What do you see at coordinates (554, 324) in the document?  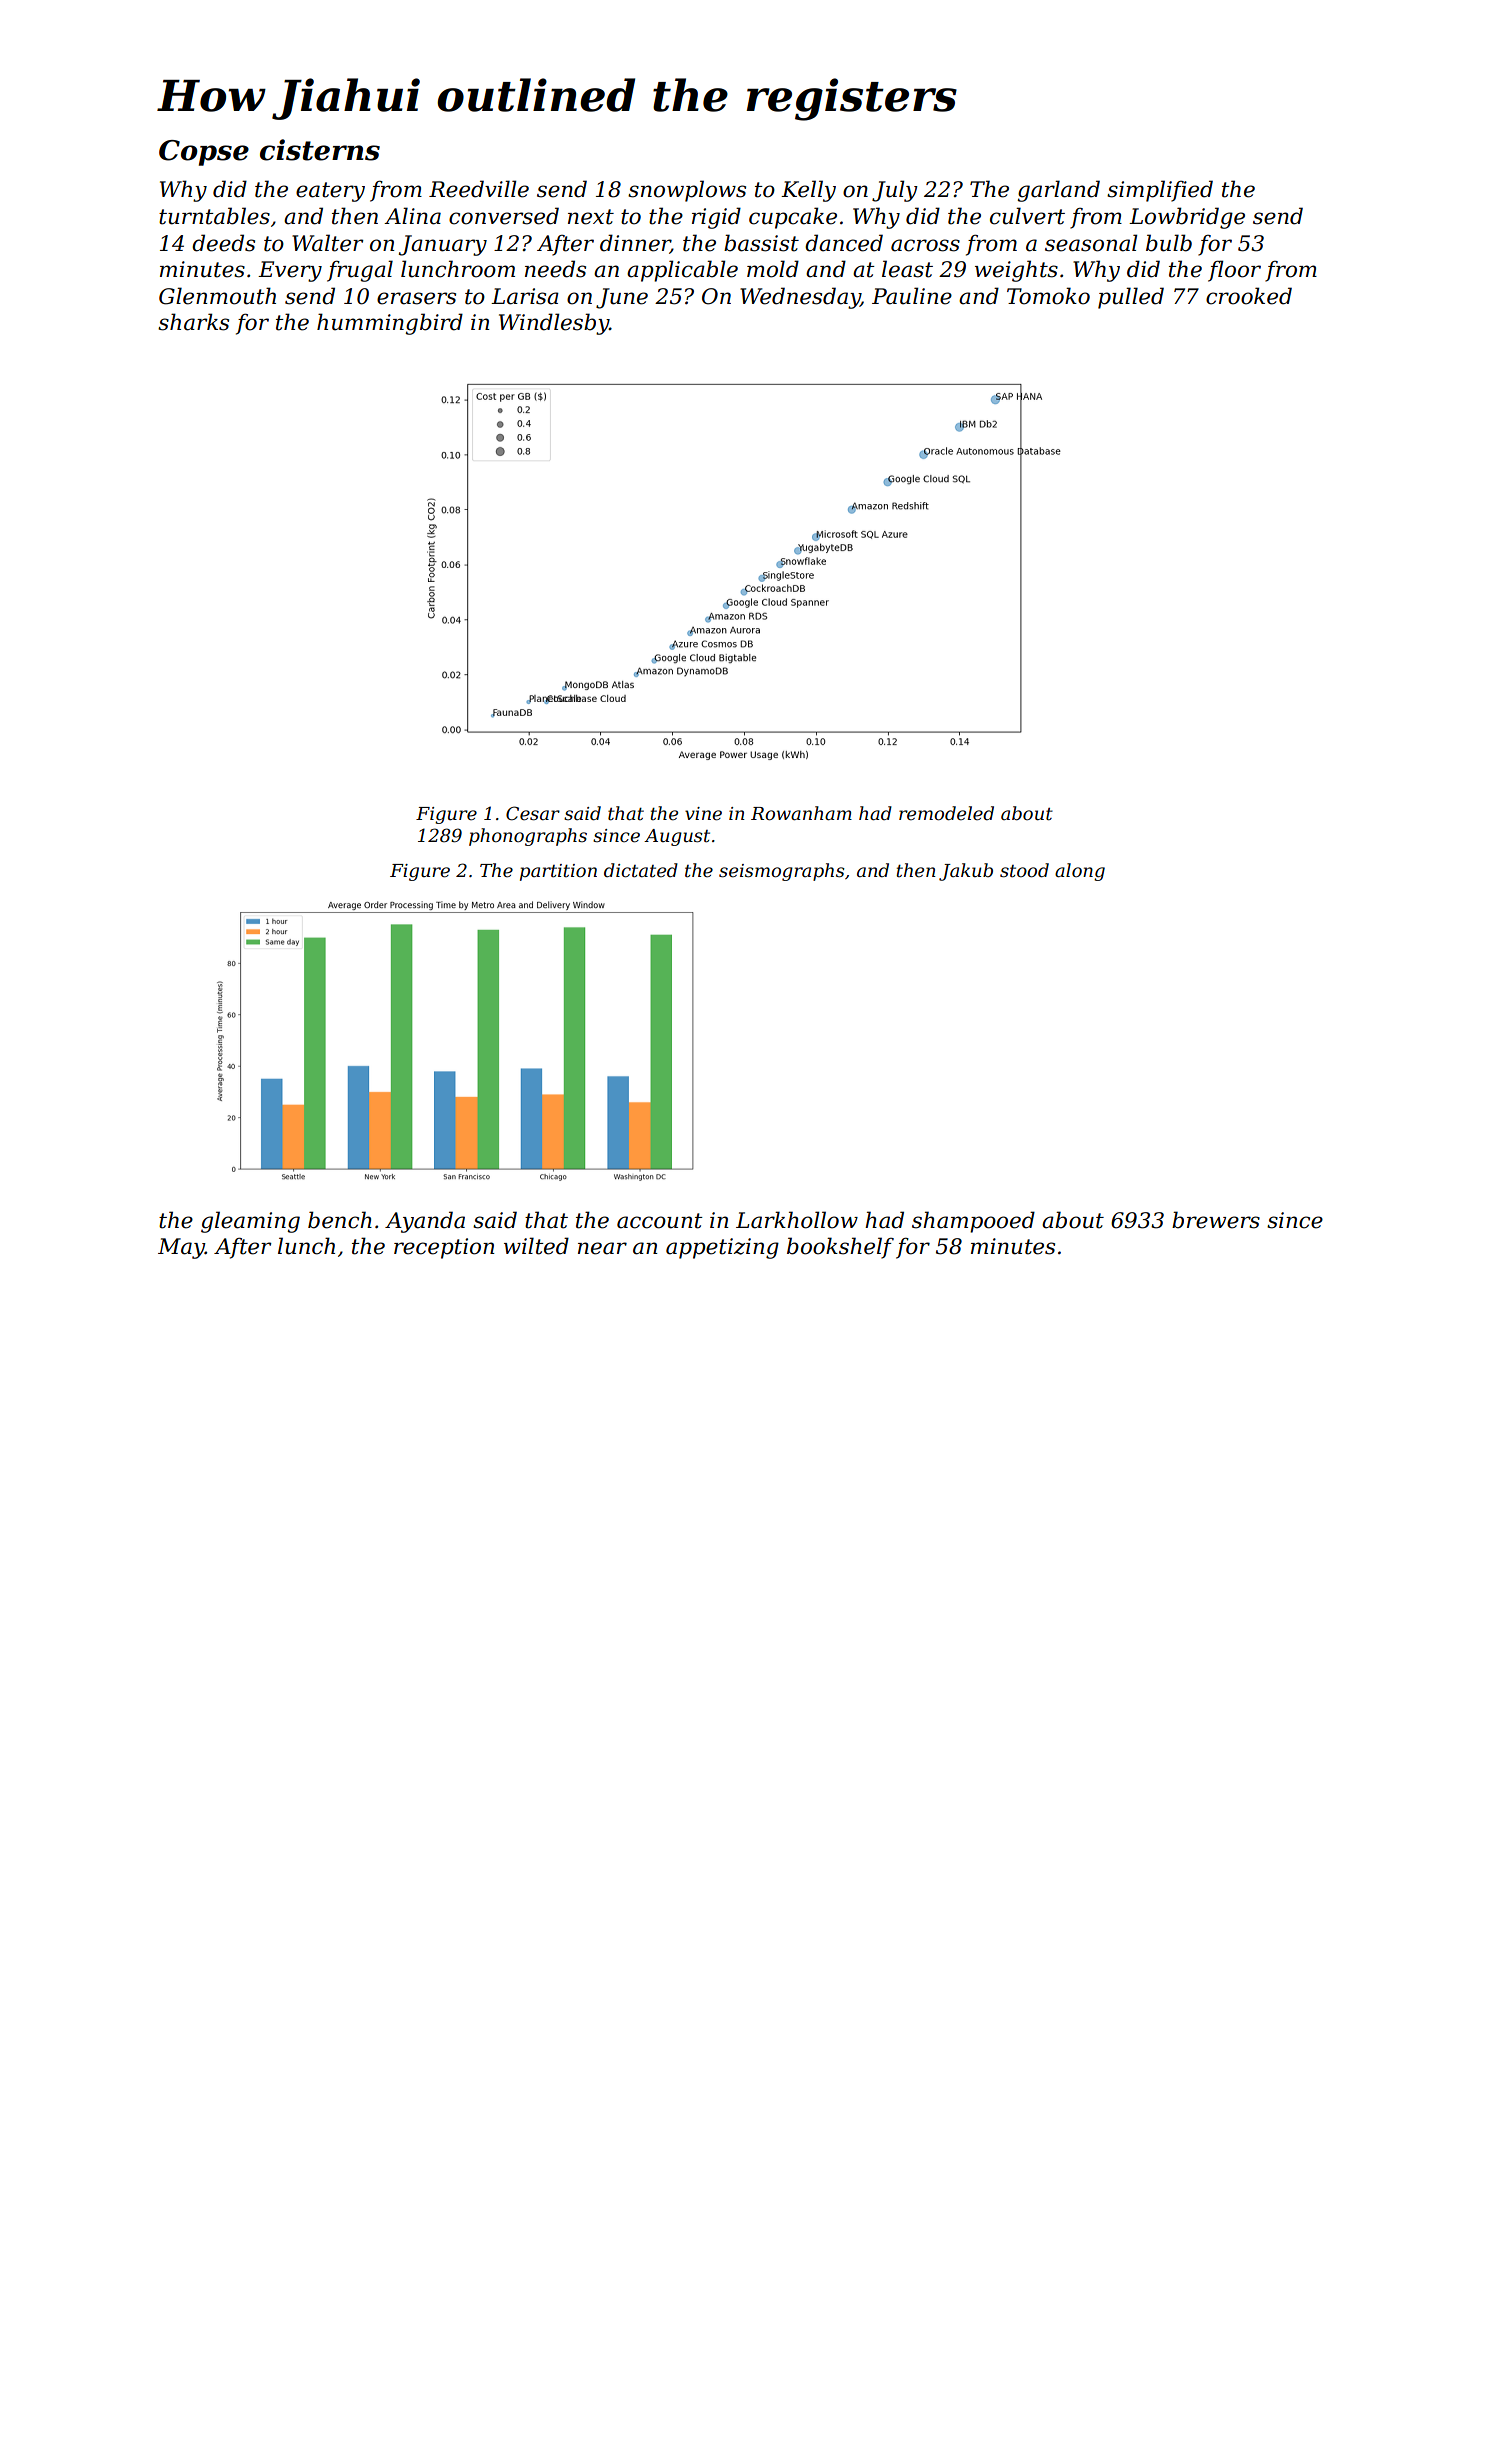 I see `Windlesby` at bounding box center [554, 324].
